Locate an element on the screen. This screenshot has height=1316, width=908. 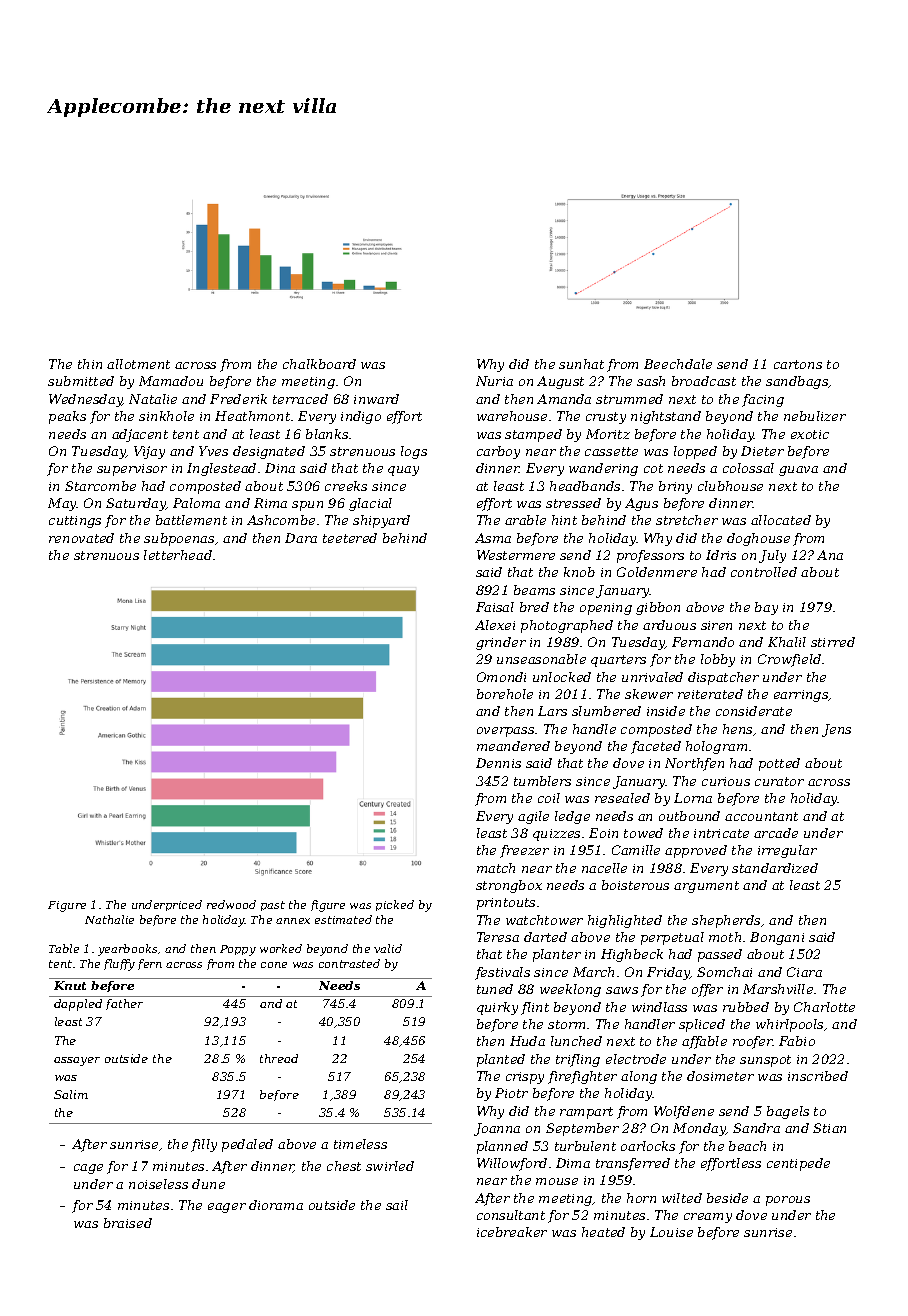
Dennis is located at coordinates (498, 763).
